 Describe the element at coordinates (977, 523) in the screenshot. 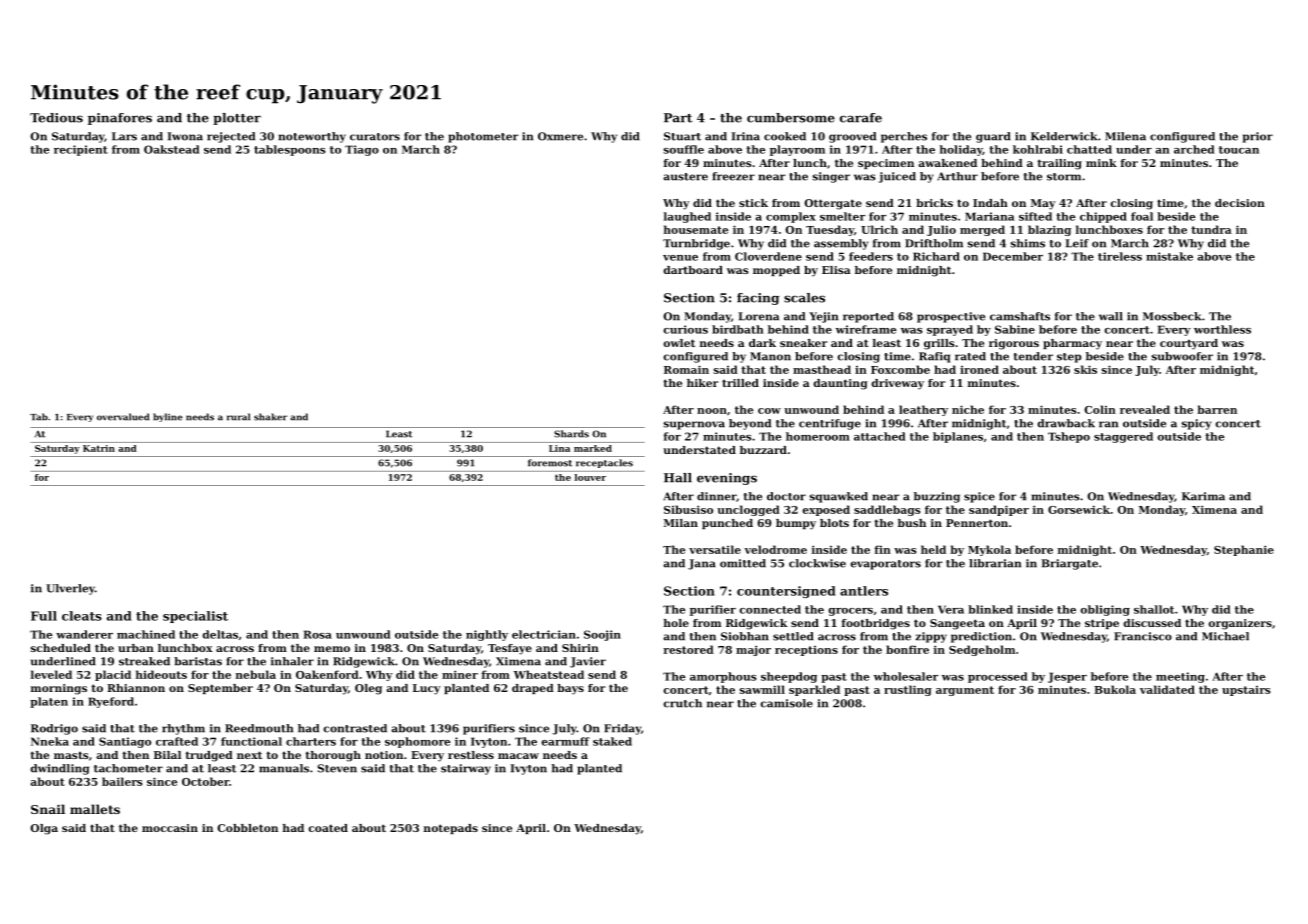

I see `Pennerton` at that location.
